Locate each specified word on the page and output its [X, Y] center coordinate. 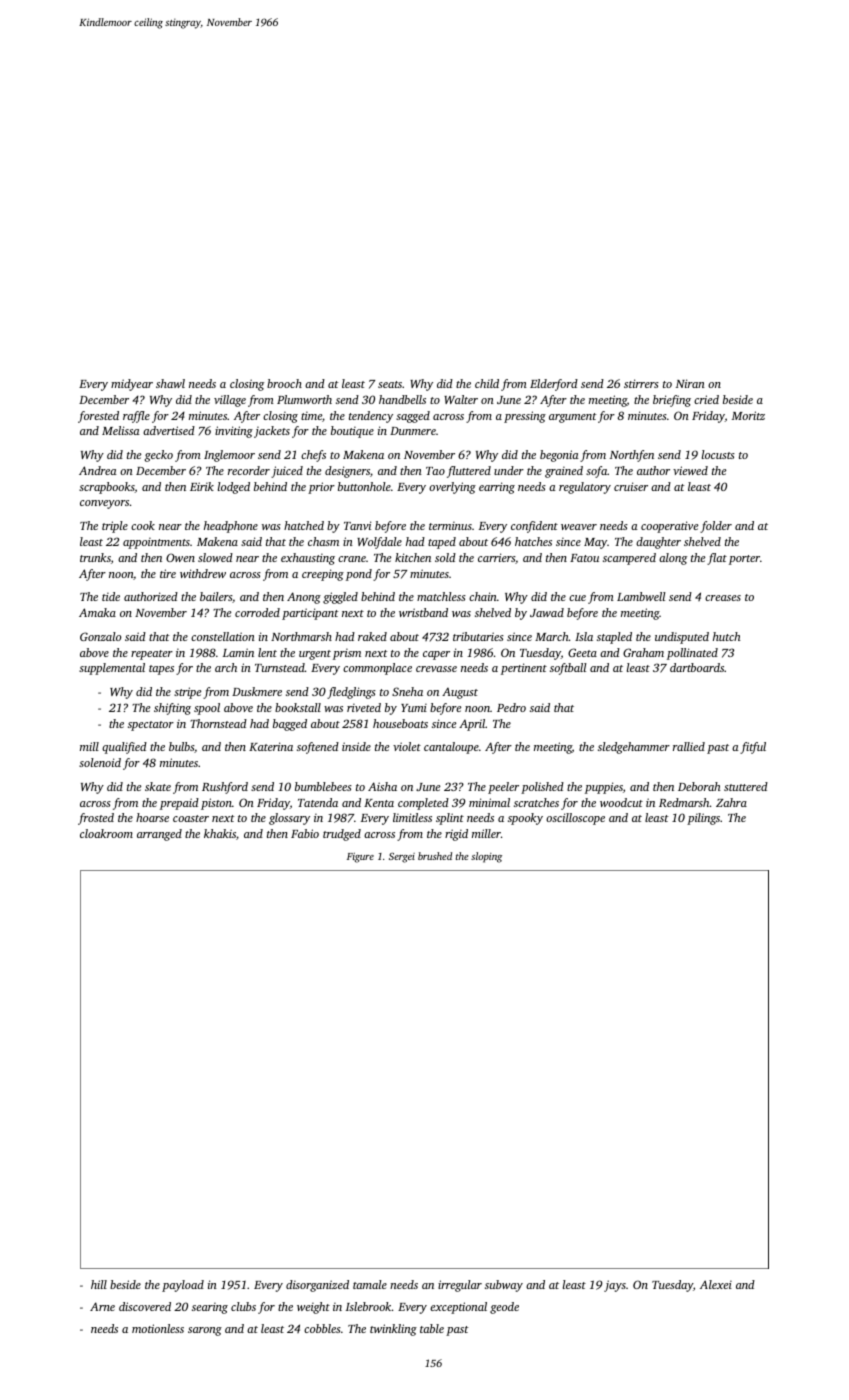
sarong [205, 1331]
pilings [703, 819]
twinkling [393, 1330]
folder [716, 527]
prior [321, 488]
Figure [360, 858]
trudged [342, 835]
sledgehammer [634, 748]
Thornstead [218, 723]
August [460, 693]
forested [98, 417]
